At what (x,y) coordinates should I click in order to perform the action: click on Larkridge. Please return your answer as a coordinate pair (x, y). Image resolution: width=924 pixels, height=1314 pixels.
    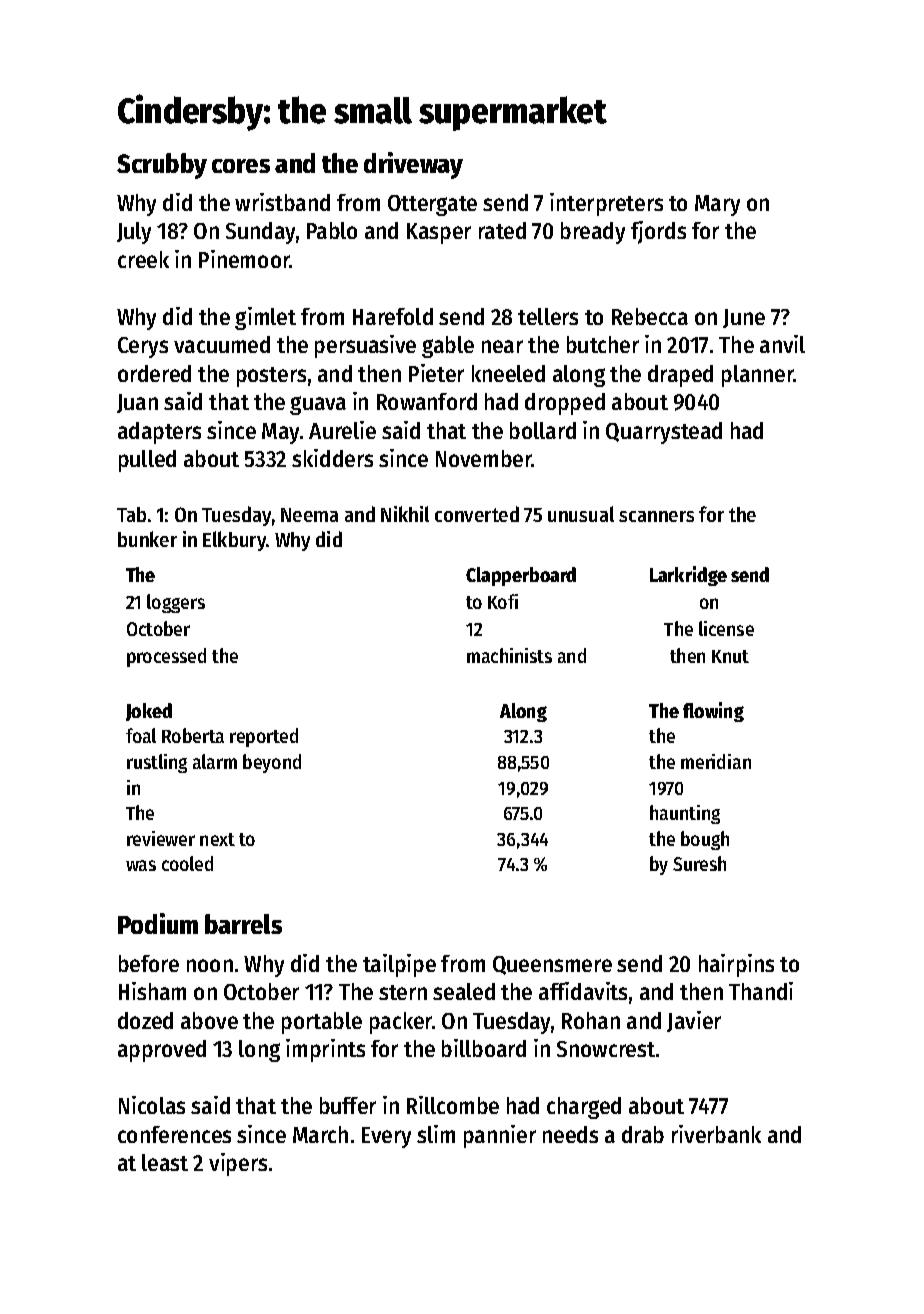
    Looking at the image, I should click on (688, 576).
